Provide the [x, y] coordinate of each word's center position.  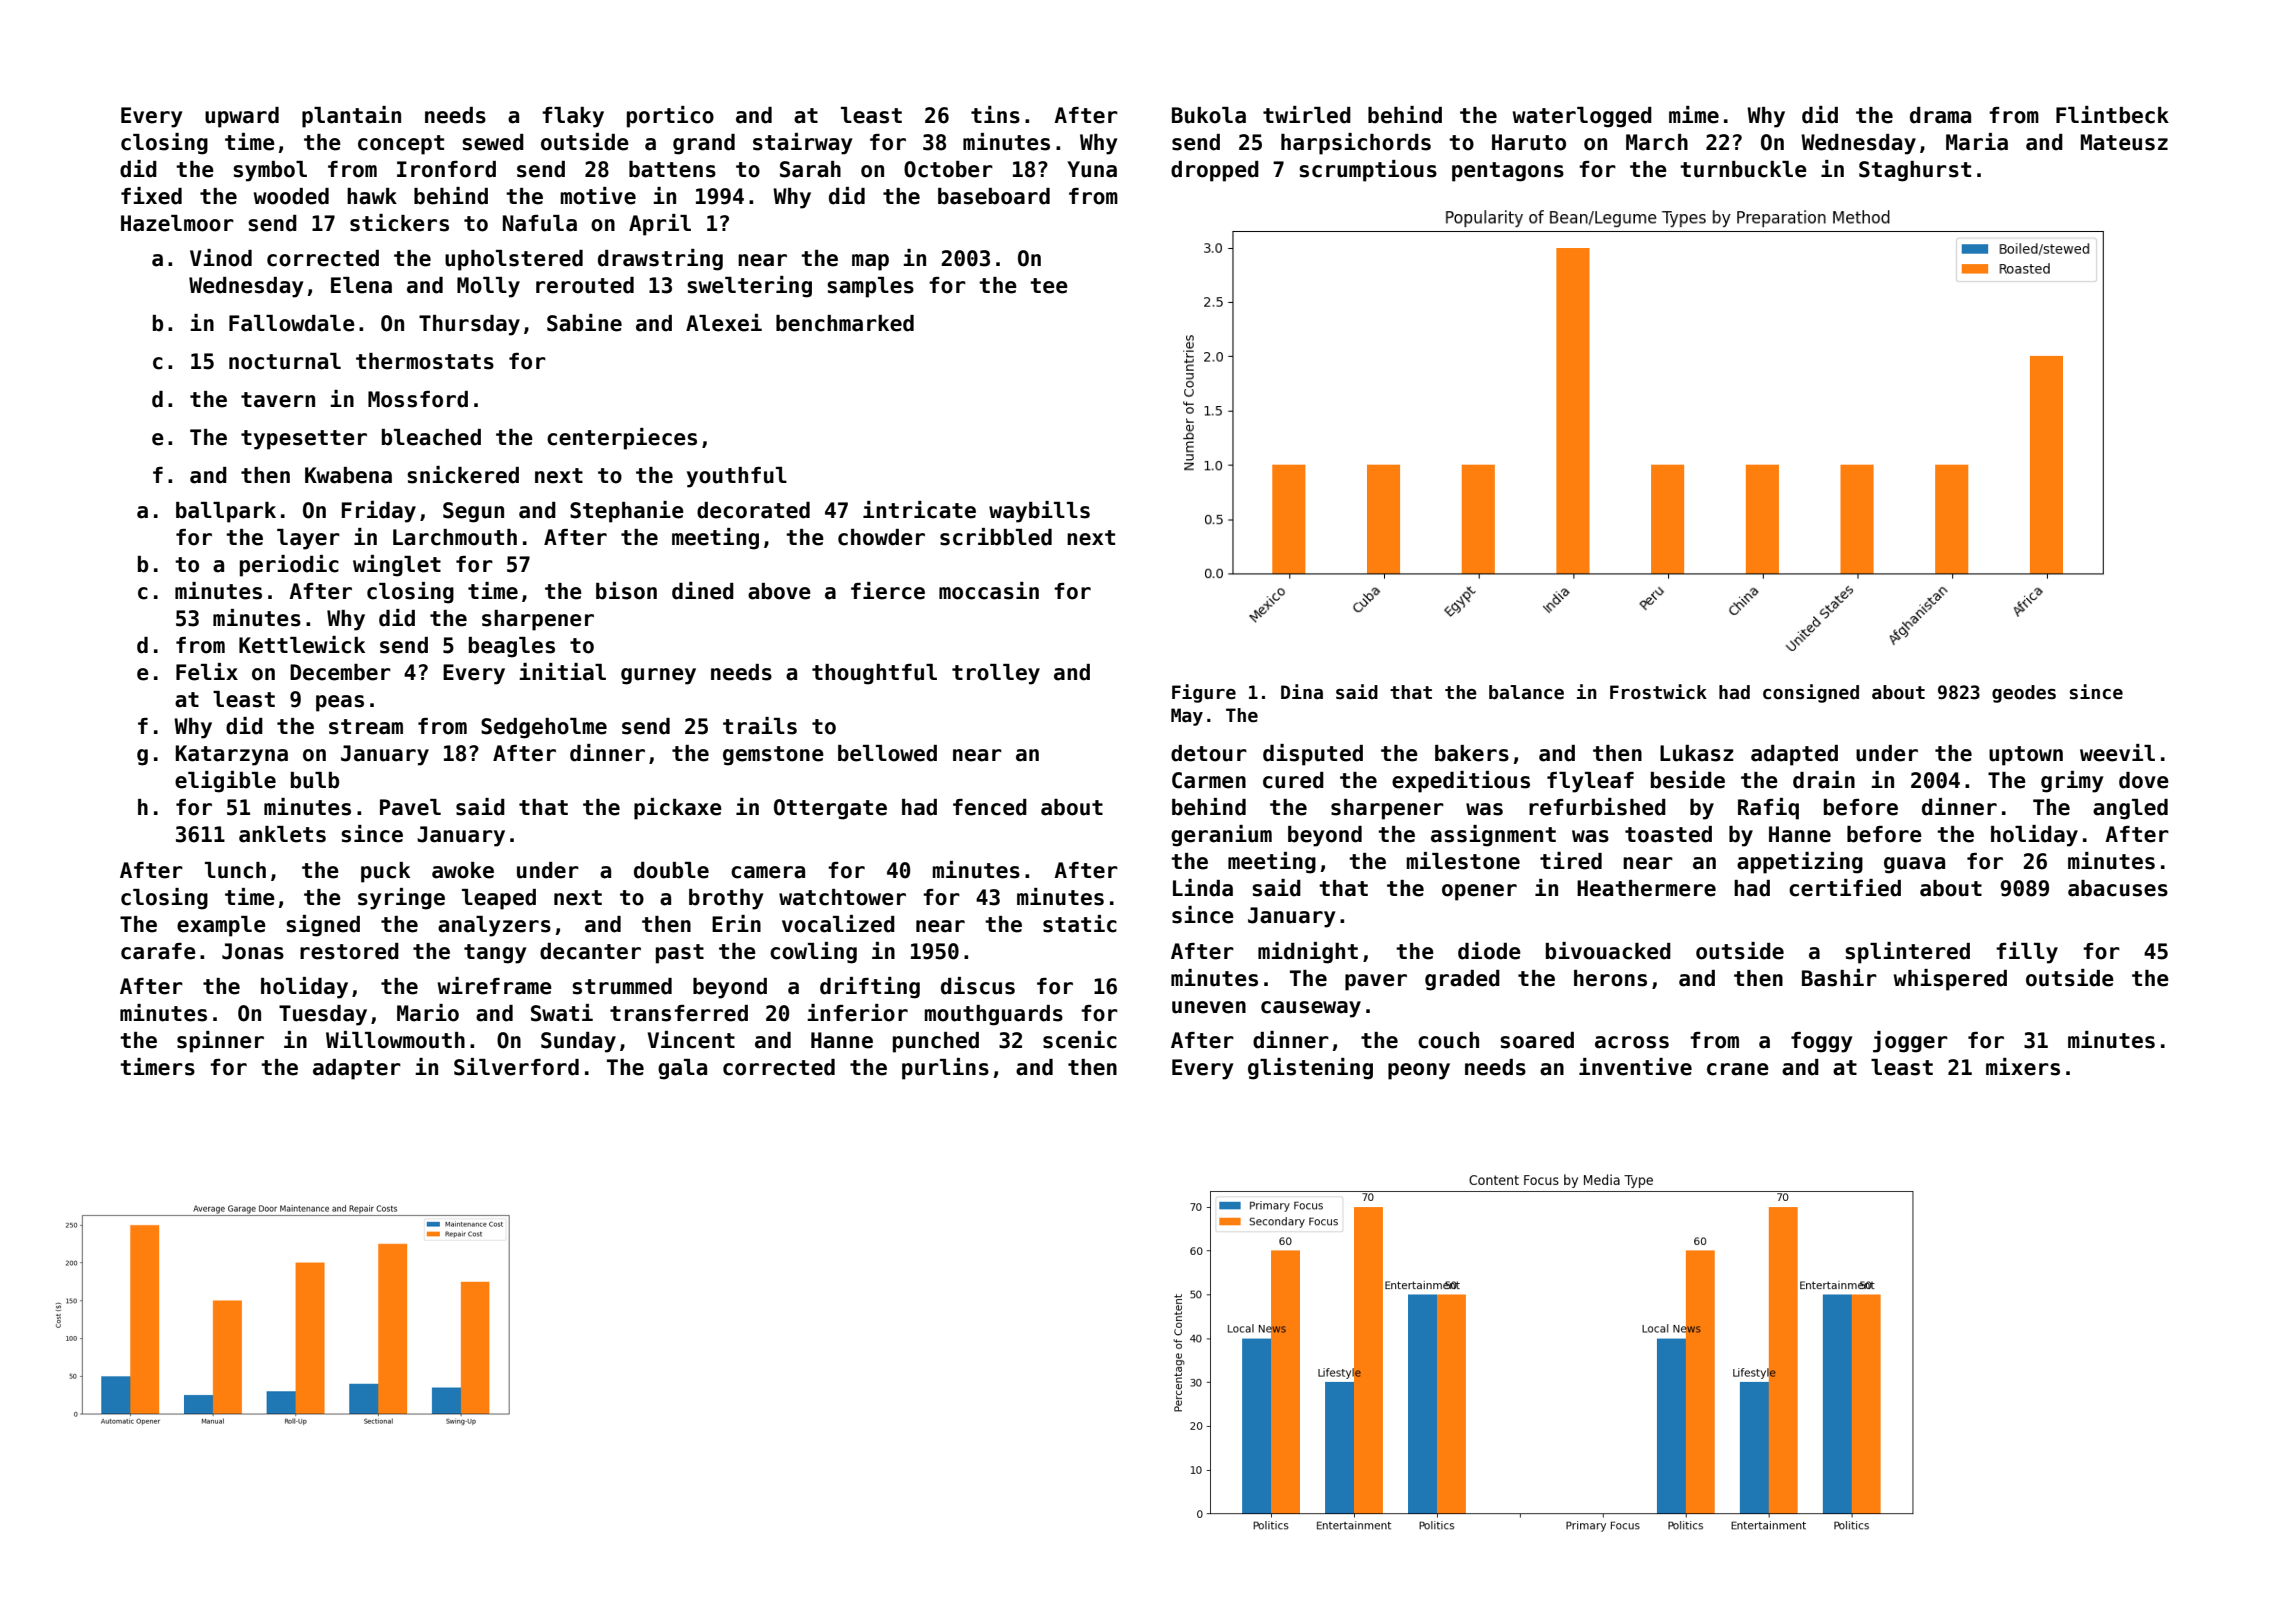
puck [385, 872]
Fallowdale [292, 323]
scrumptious [1368, 171]
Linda [1203, 888]
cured [1293, 780]
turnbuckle [1743, 169]
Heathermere [1646, 888]
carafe [158, 951]
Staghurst [1915, 171]
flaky [573, 117]
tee [1049, 286]
